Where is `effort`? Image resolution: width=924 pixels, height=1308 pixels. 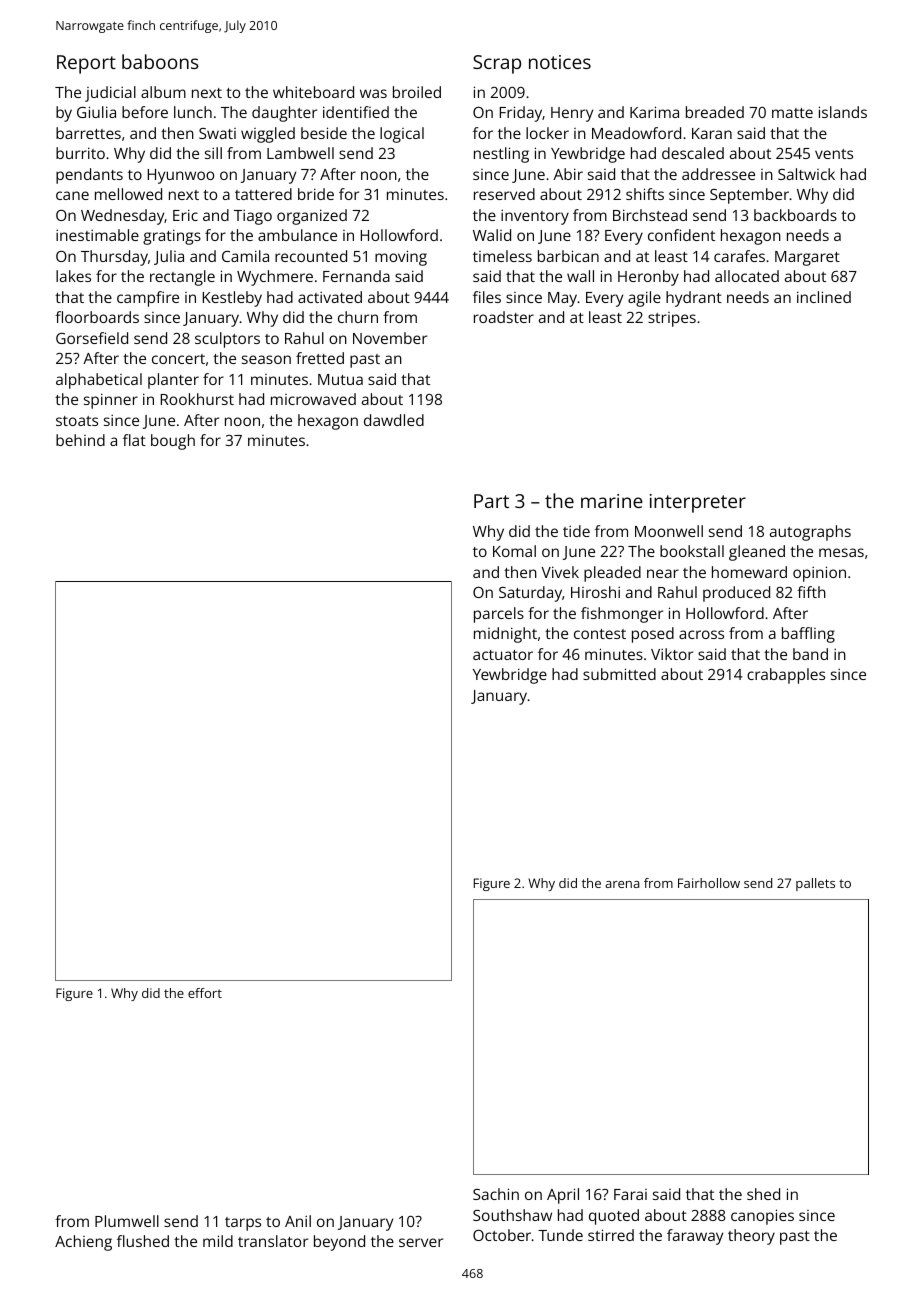 effort is located at coordinates (205, 993).
